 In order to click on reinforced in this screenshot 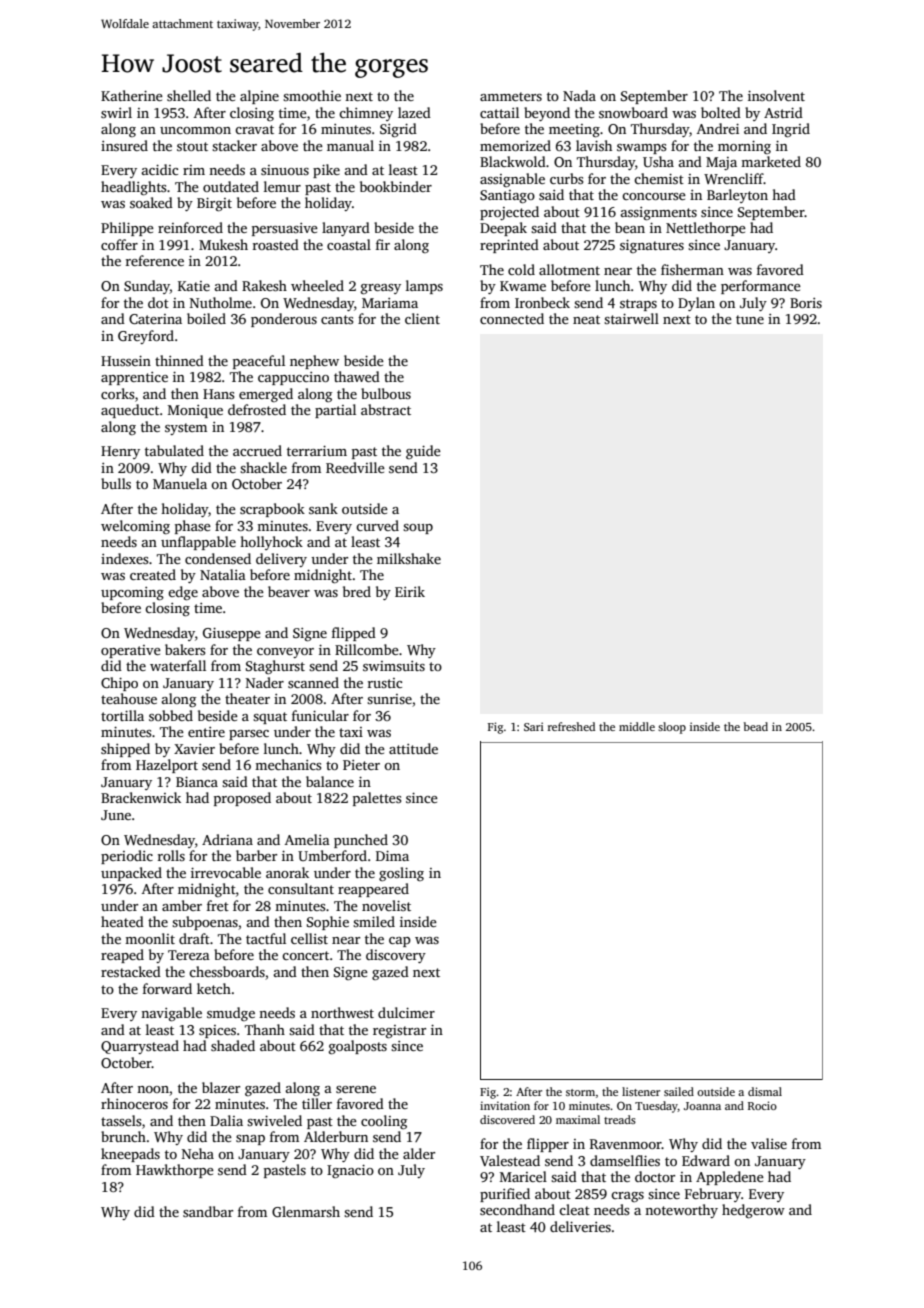, I will do `click(190, 227)`.
